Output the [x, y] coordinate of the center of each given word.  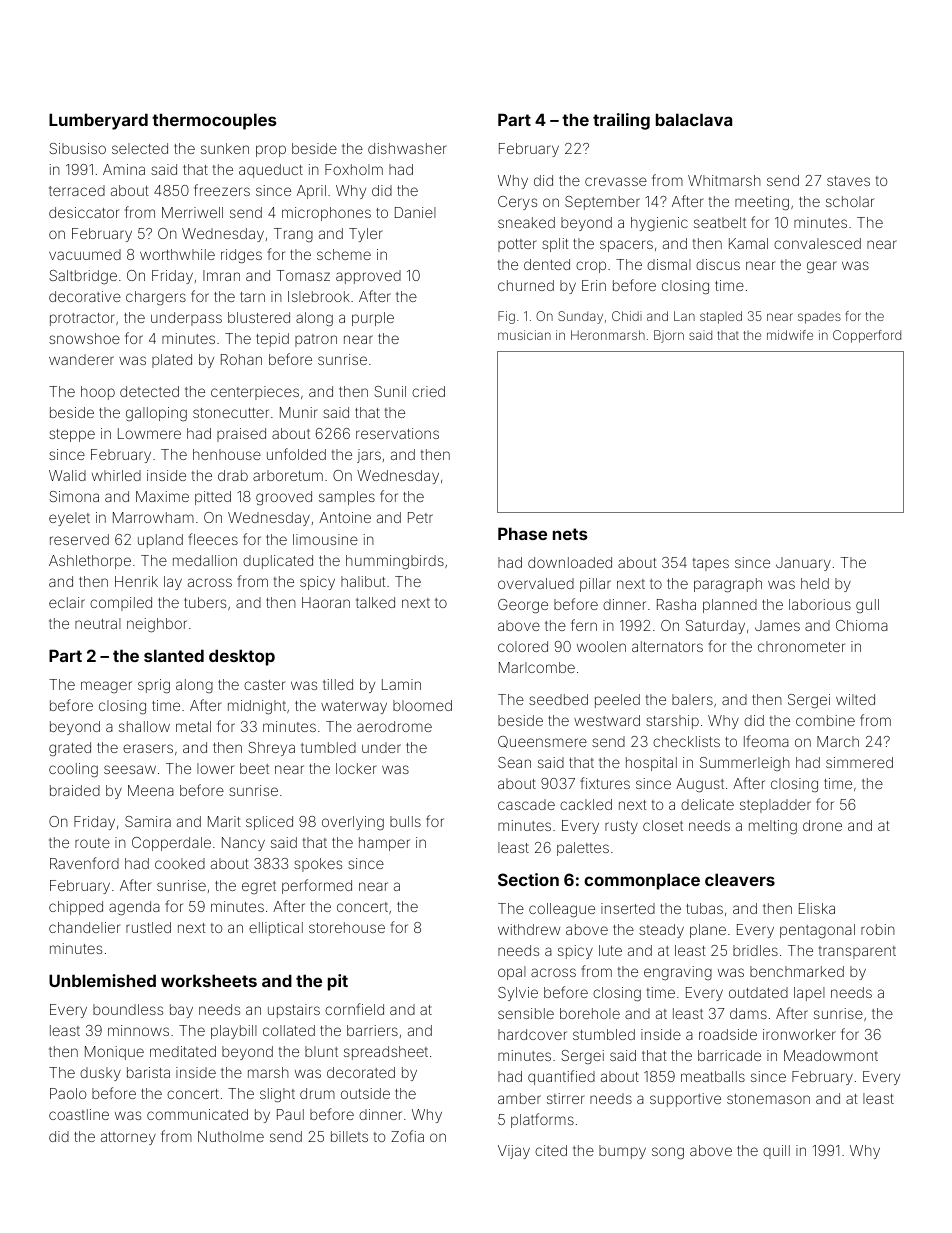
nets [570, 534]
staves [848, 181]
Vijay [514, 1152]
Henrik [136, 581]
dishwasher [407, 148]
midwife [790, 335]
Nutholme [231, 1136]
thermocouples [214, 121]
